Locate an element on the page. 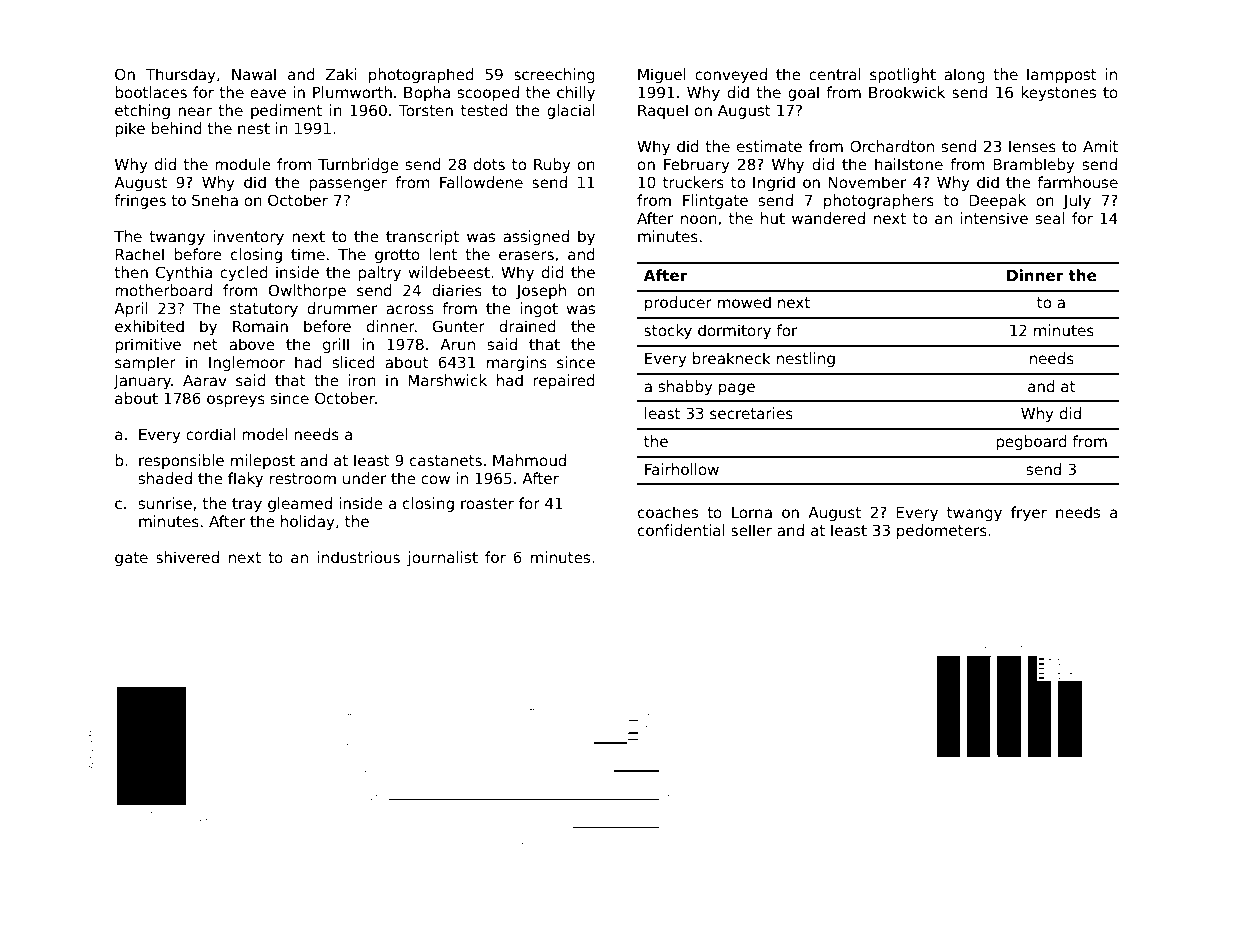 Image resolution: width=1233 pixels, height=952 pixels. passenger is located at coordinates (348, 185).
